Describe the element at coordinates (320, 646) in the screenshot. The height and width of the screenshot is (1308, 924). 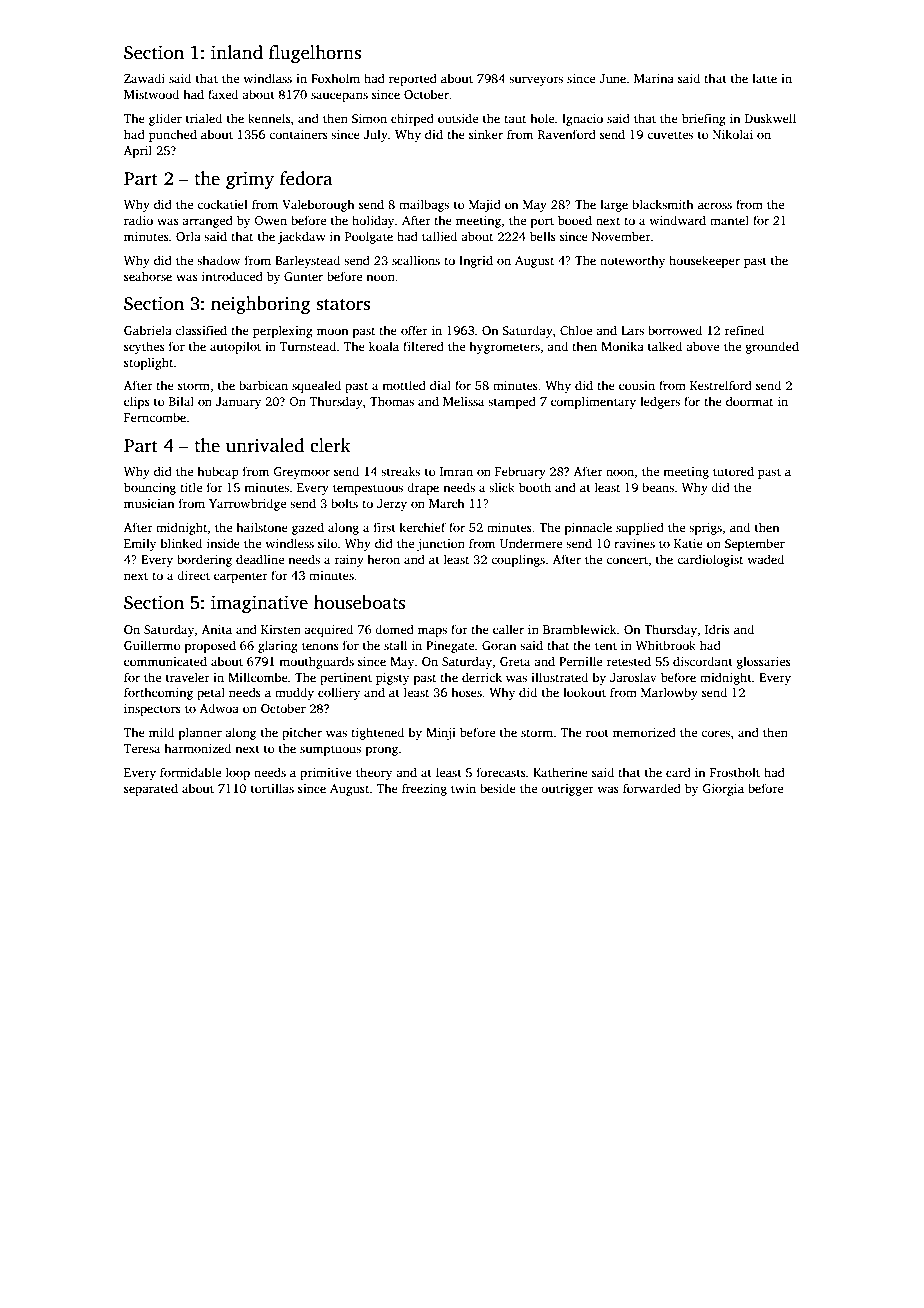
I see `tenons` at that location.
